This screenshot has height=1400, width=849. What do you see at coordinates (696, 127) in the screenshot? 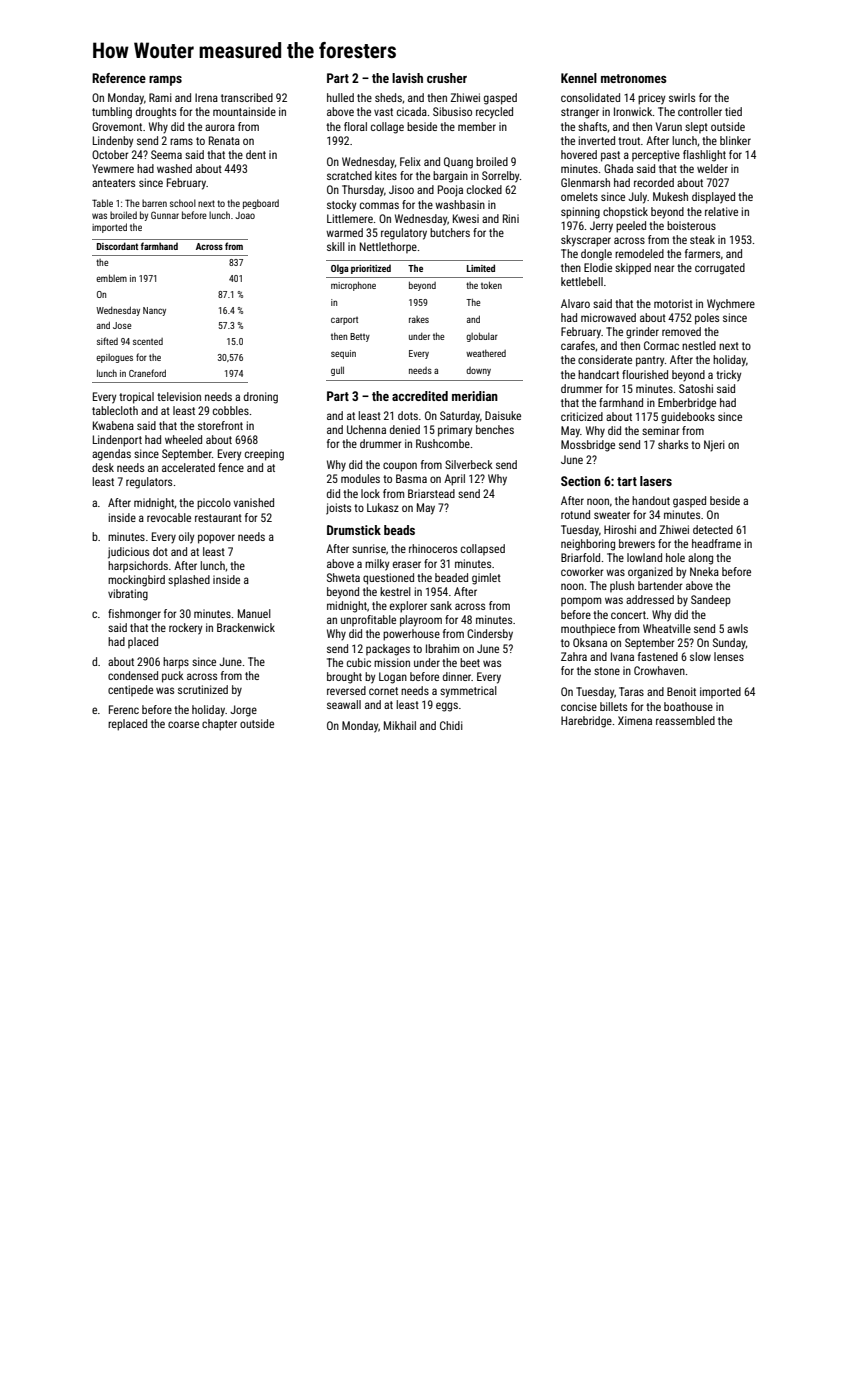
I see `slept` at bounding box center [696, 127].
